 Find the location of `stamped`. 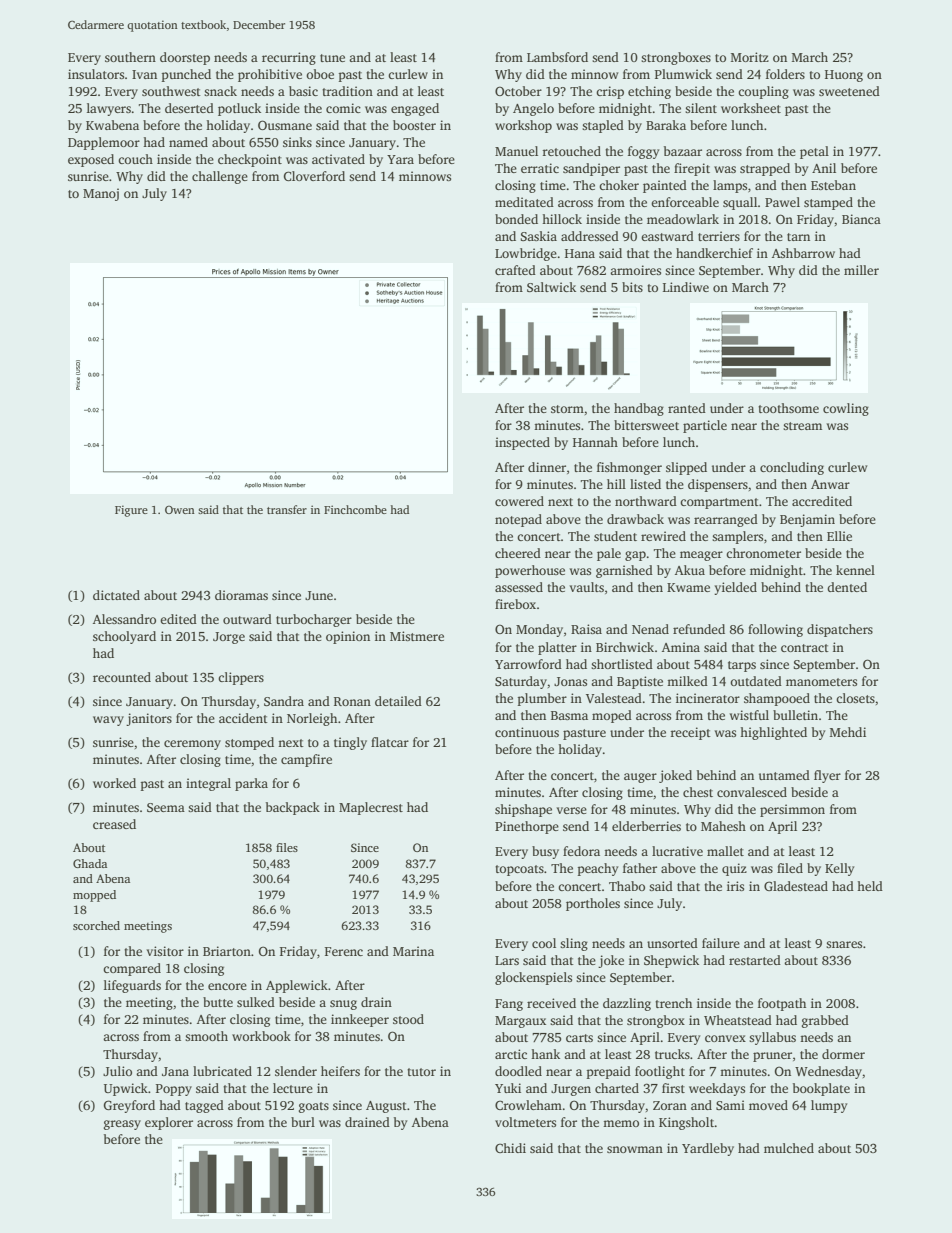

stamped is located at coordinates (828, 203).
